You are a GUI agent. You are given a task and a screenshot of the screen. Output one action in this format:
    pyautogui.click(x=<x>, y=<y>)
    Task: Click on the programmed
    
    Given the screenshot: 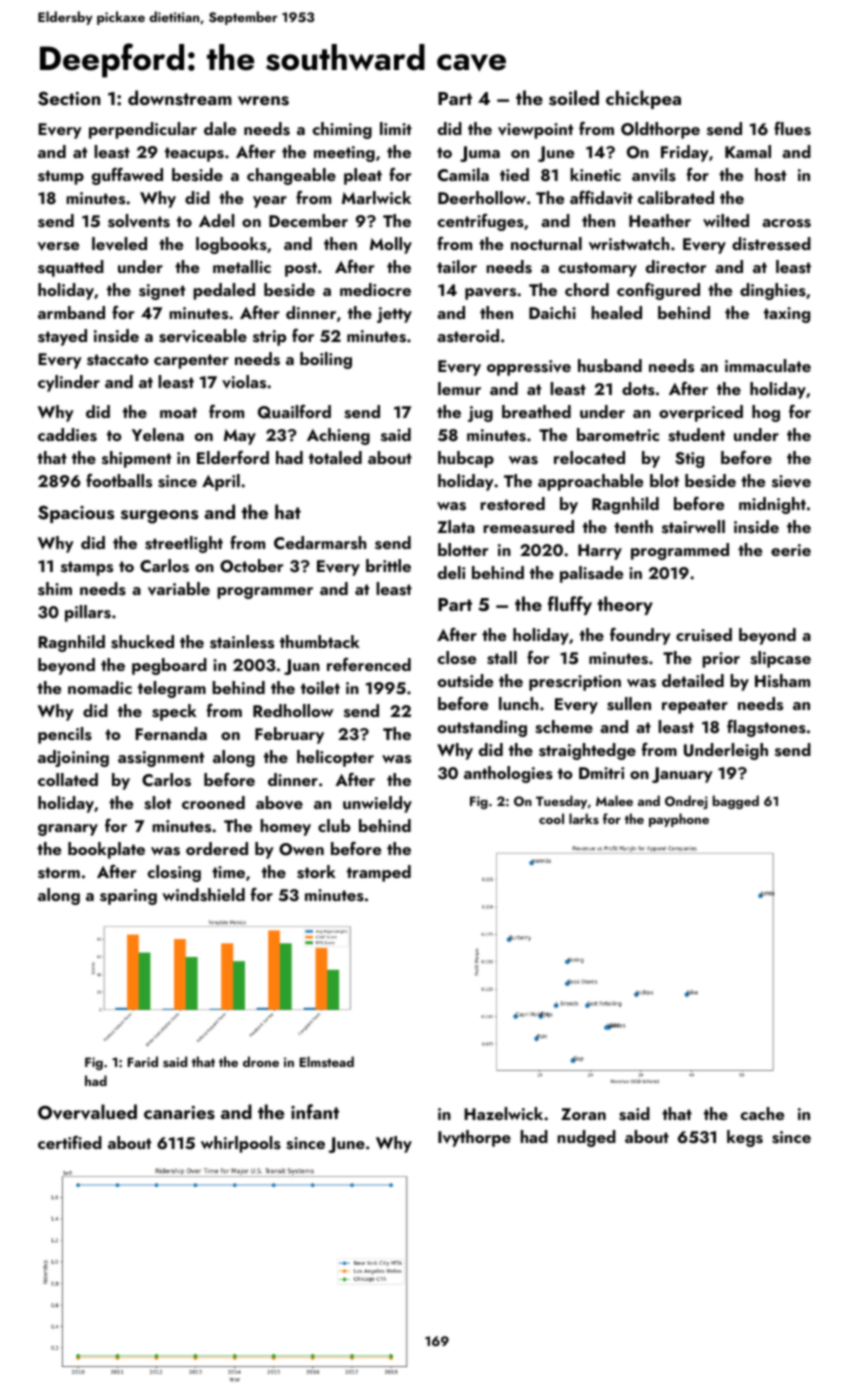 What is the action you would take?
    pyautogui.click(x=680, y=551)
